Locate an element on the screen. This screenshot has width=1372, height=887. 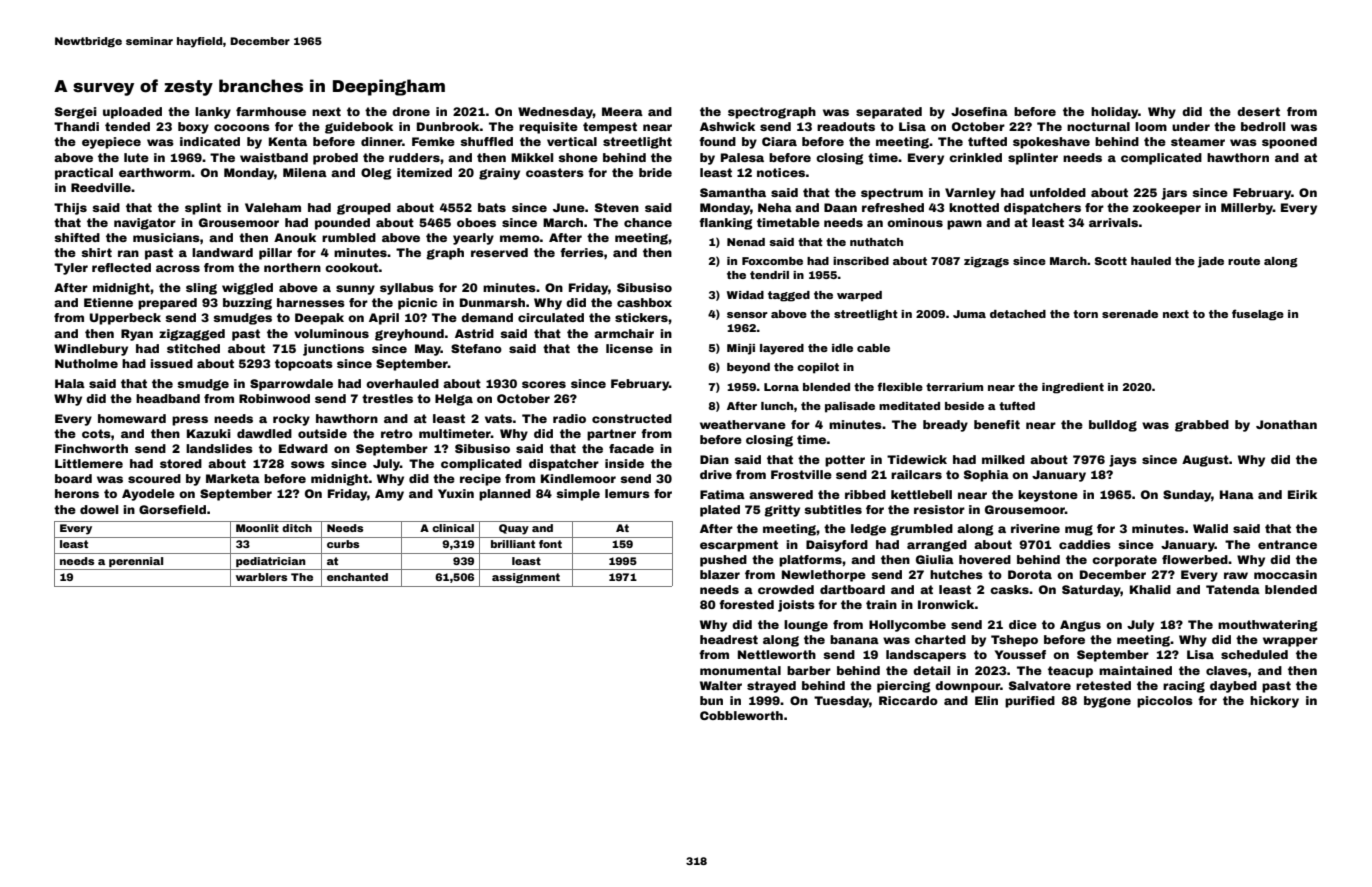
Littlemere is located at coordinates (89, 463).
